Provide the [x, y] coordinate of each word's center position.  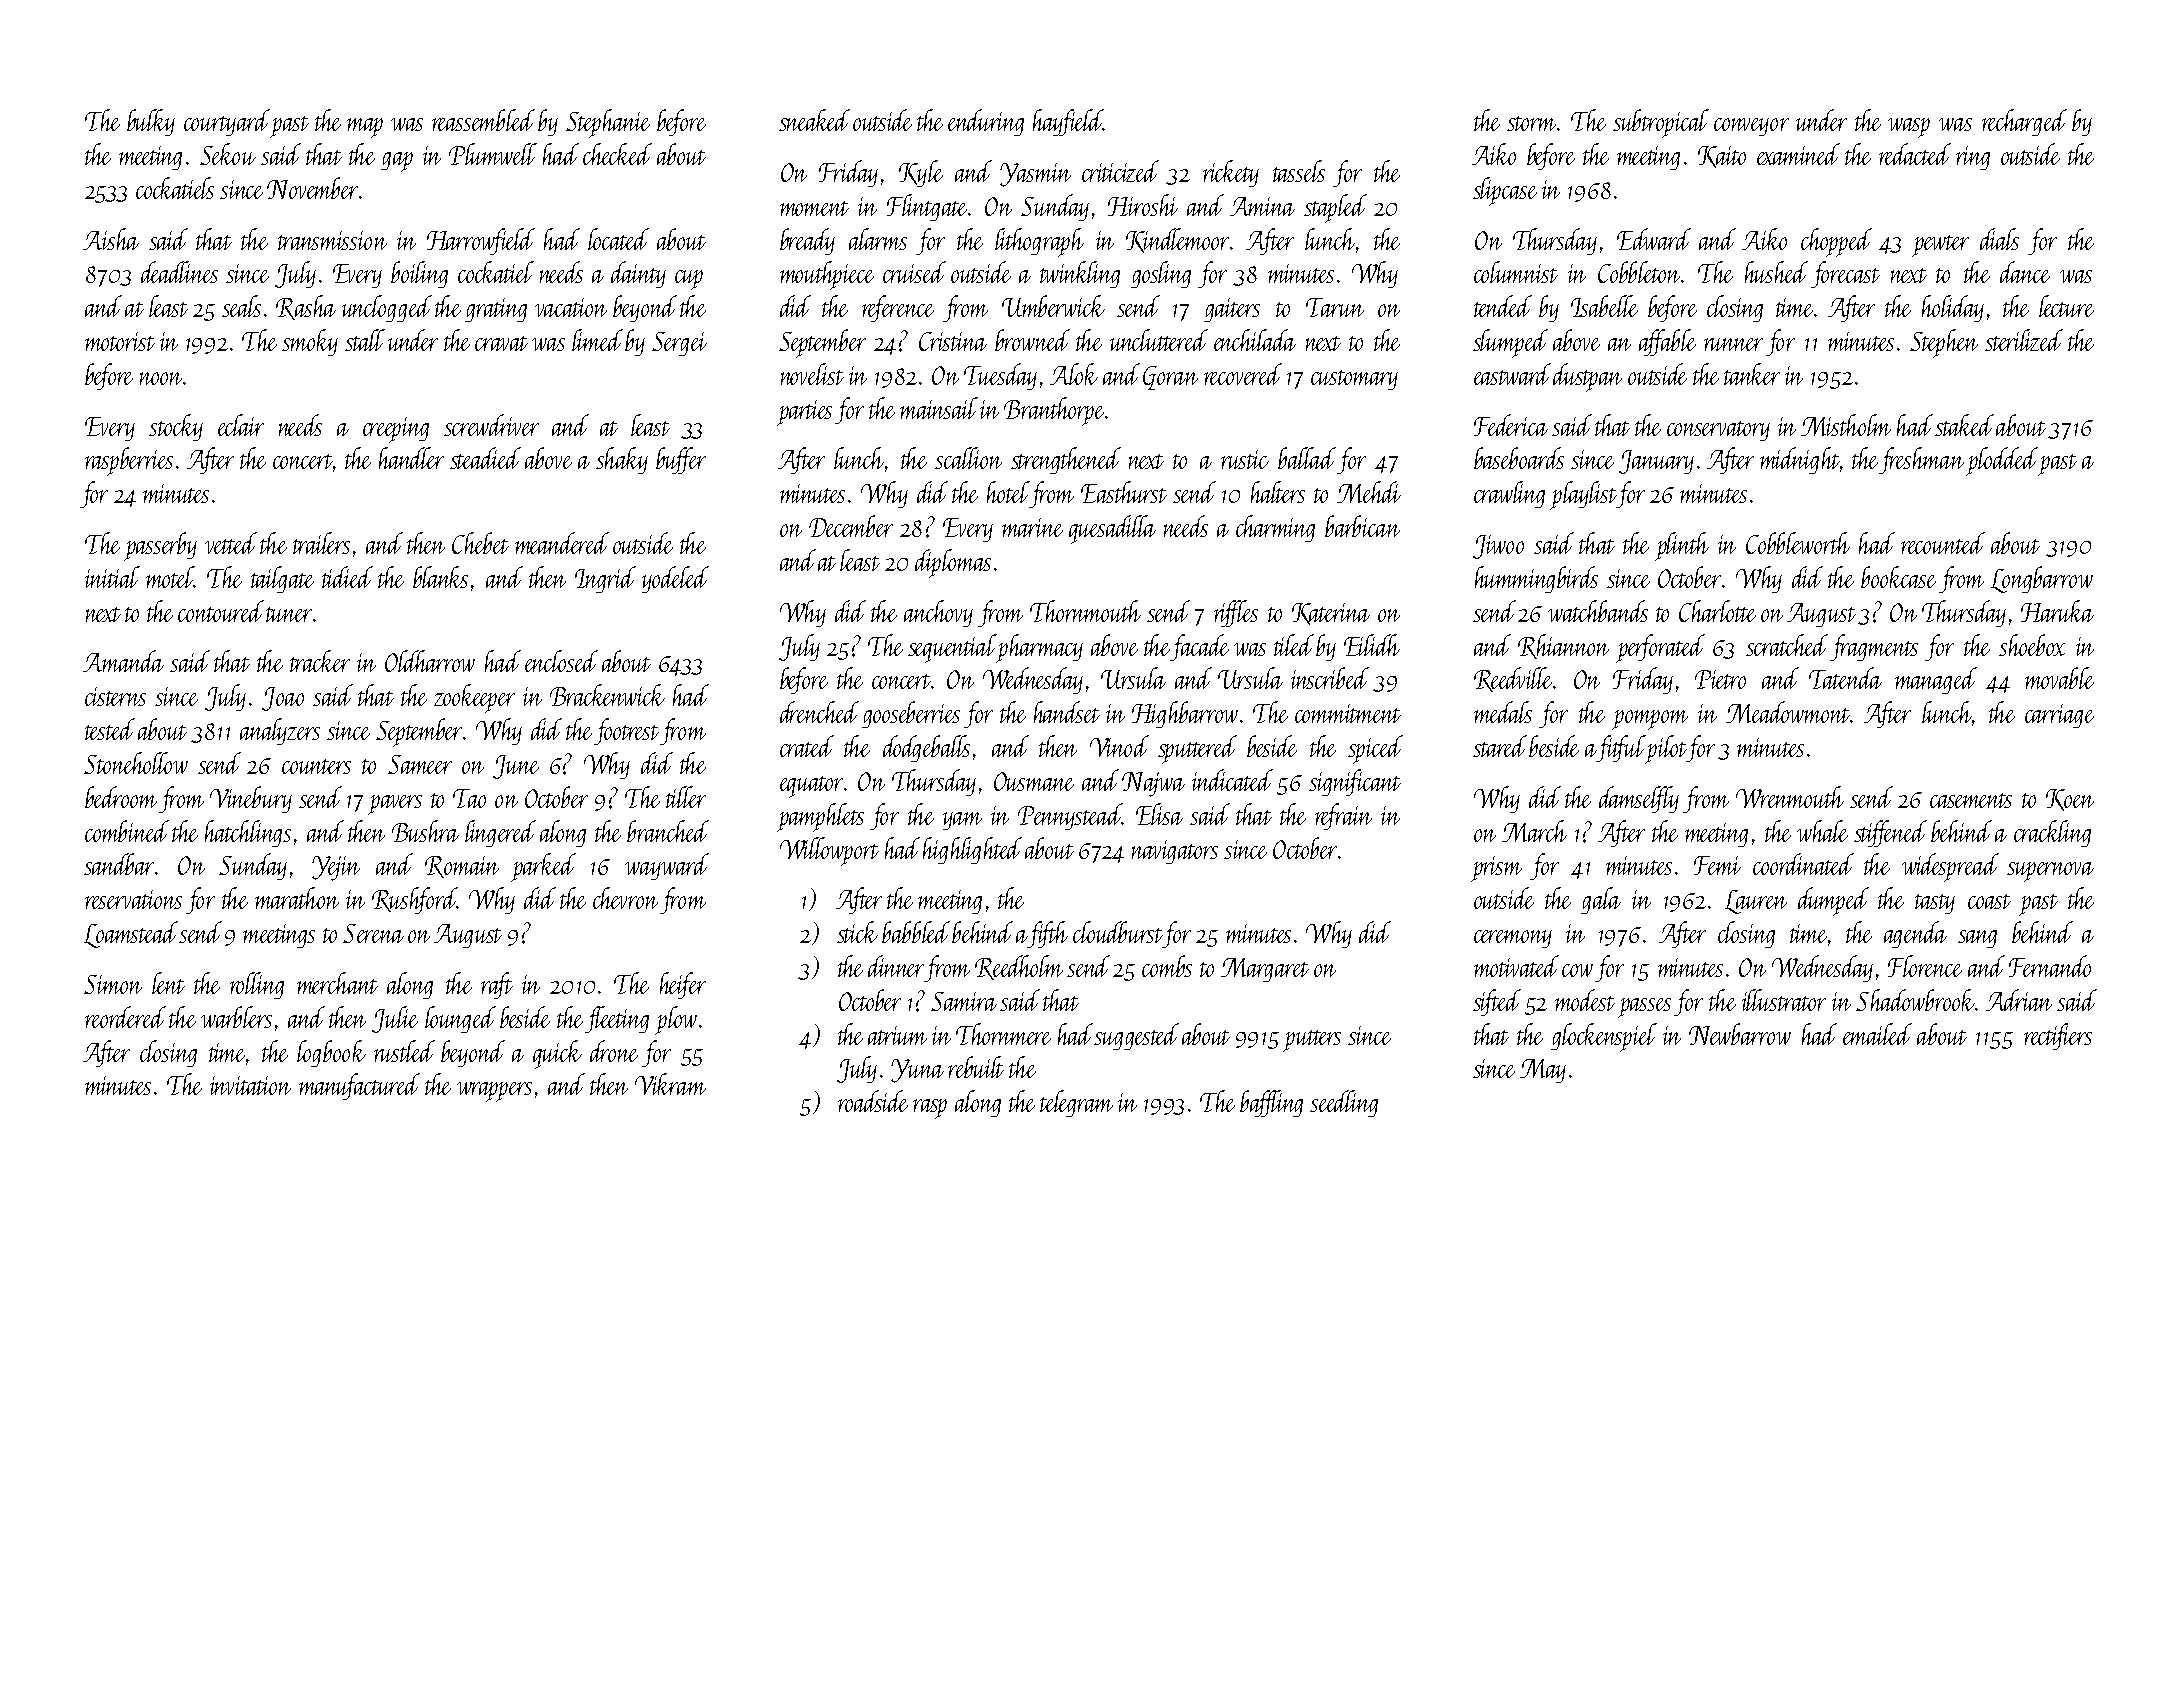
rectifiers [2058, 1036]
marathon [297, 898]
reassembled [483, 120]
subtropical [1661, 123]
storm [1531, 123]
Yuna [917, 1071]
